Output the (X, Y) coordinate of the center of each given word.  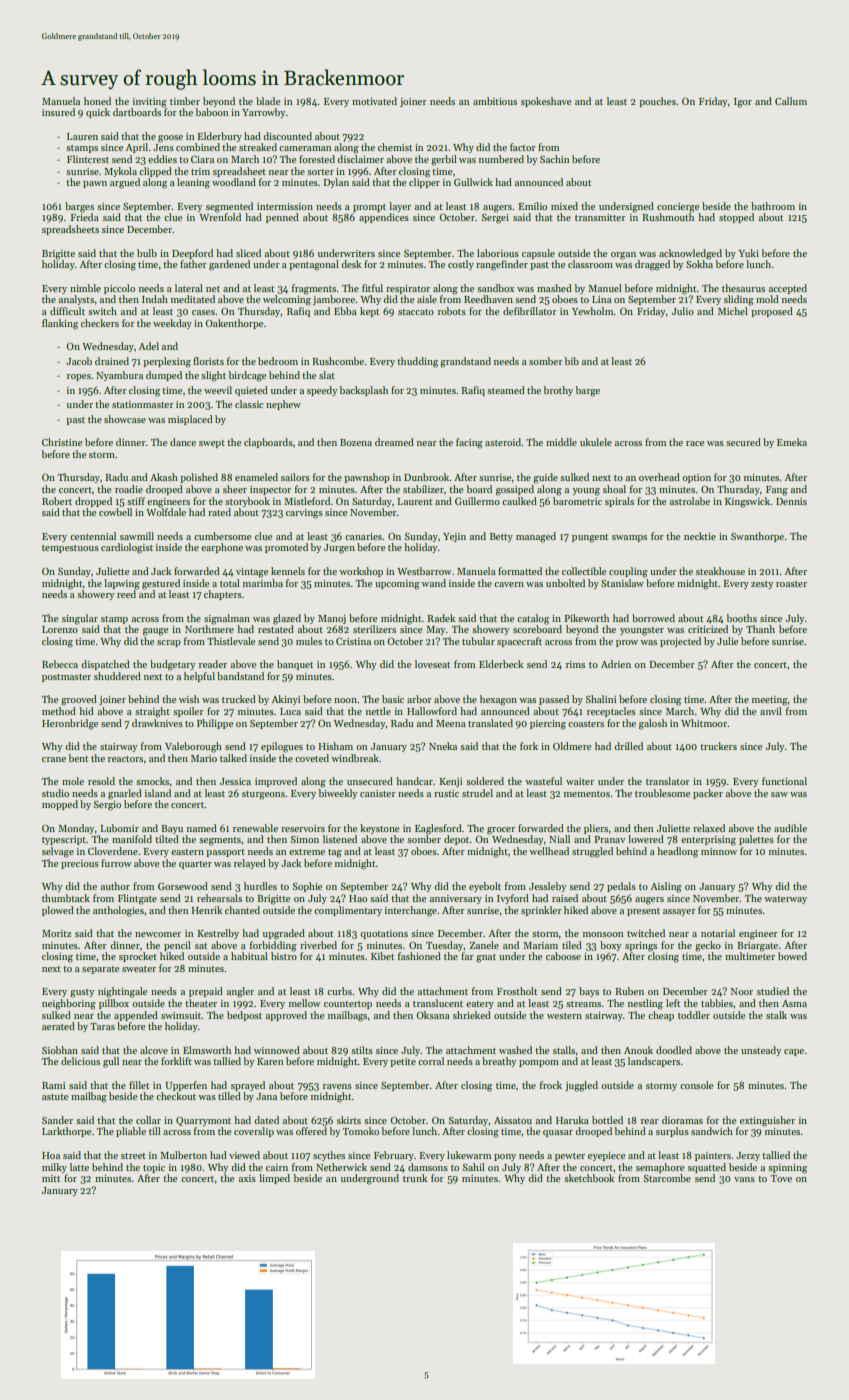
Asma (794, 1003)
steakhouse (720, 571)
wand (433, 583)
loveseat (432, 664)
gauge (155, 632)
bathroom (773, 206)
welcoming (287, 300)
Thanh (760, 629)
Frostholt (517, 991)
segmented (229, 207)
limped (274, 1179)
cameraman (305, 148)
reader (213, 664)
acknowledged (690, 254)
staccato (416, 312)
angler (240, 992)
